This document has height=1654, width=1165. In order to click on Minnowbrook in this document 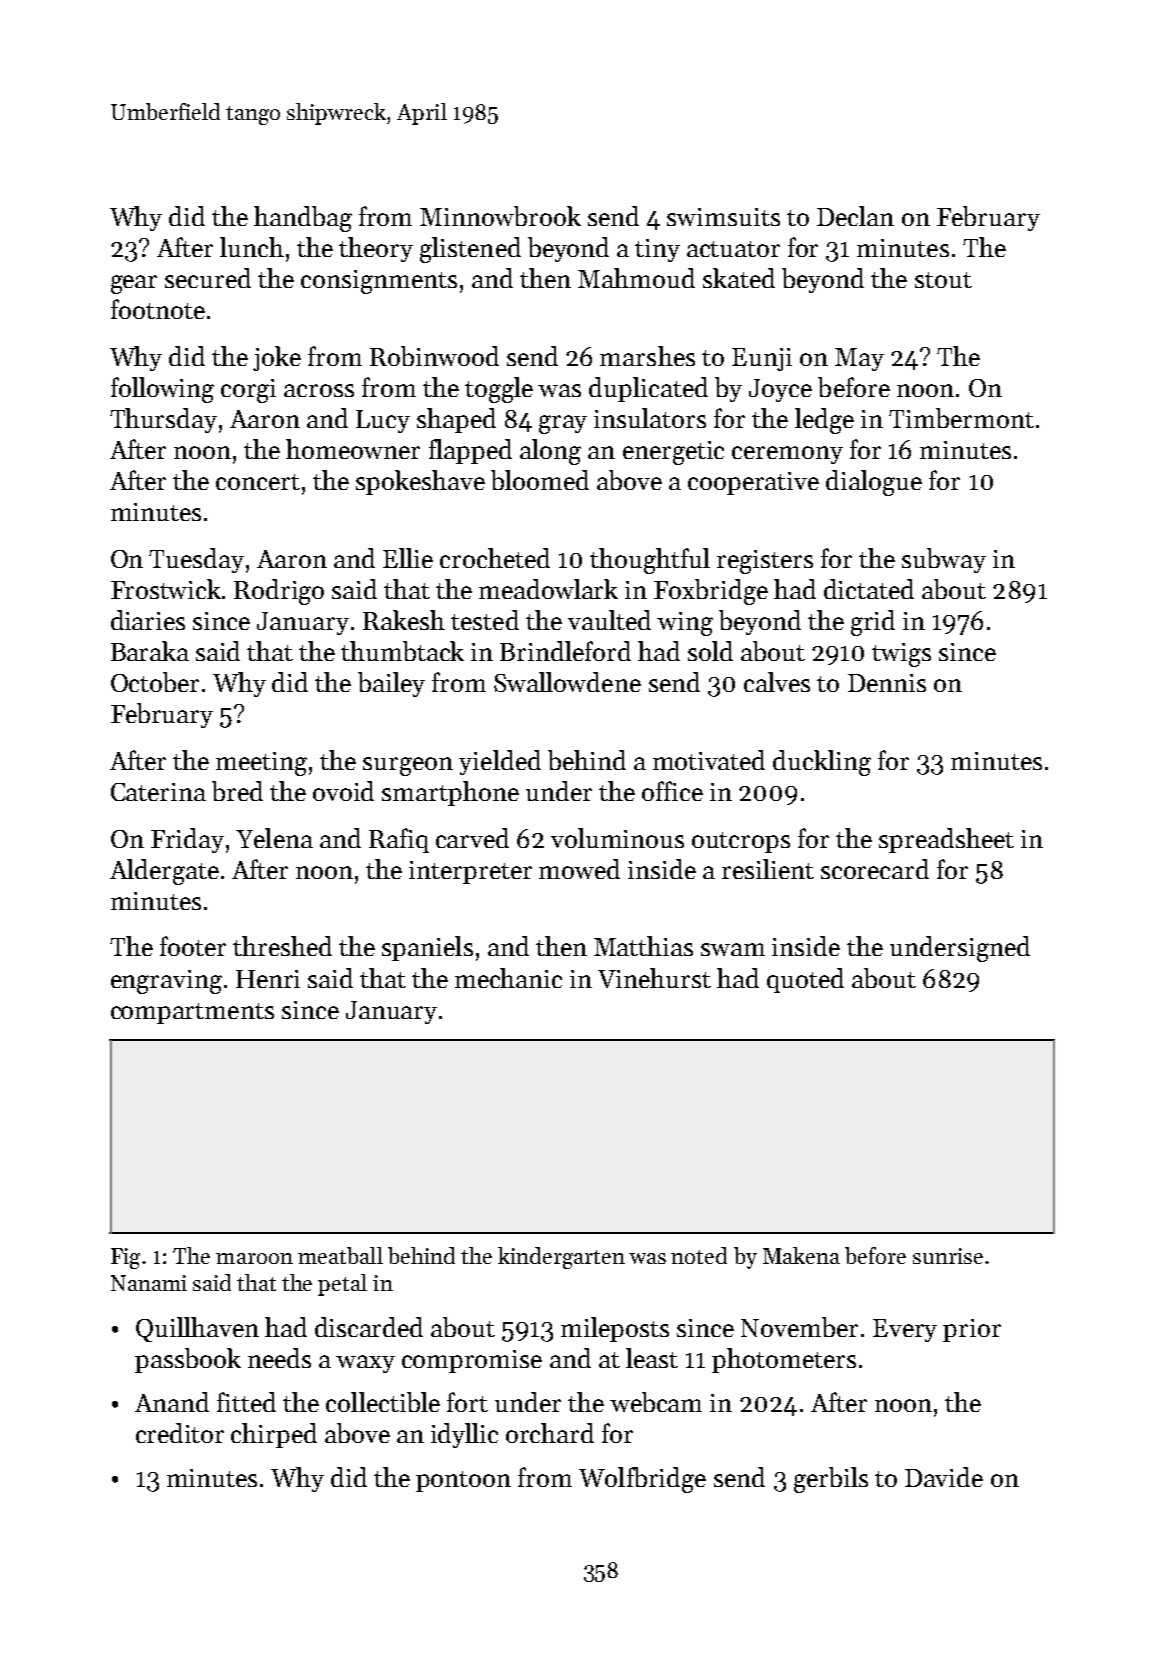, I will do `click(500, 216)`.
